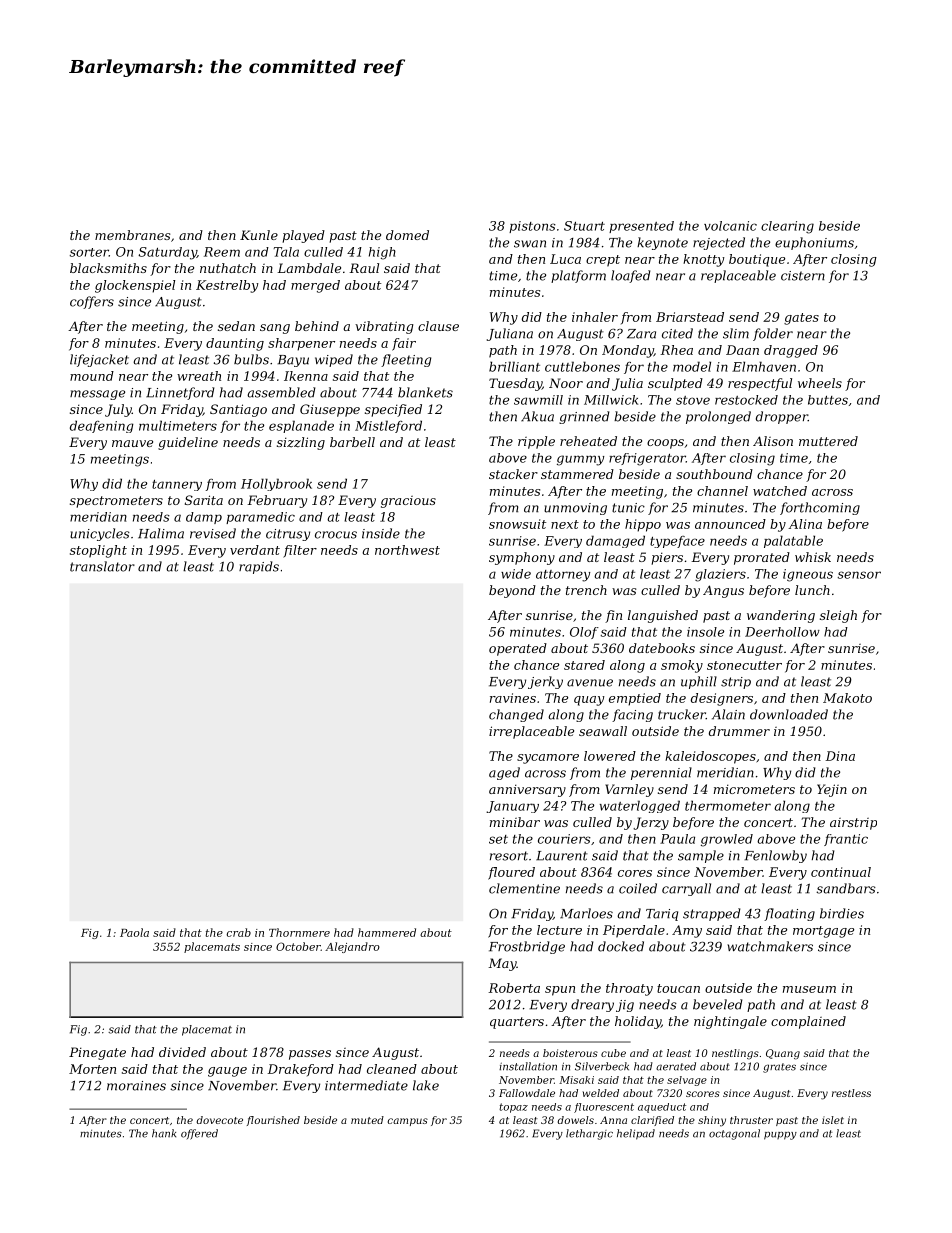  I want to click on museum, so click(809, 989).
